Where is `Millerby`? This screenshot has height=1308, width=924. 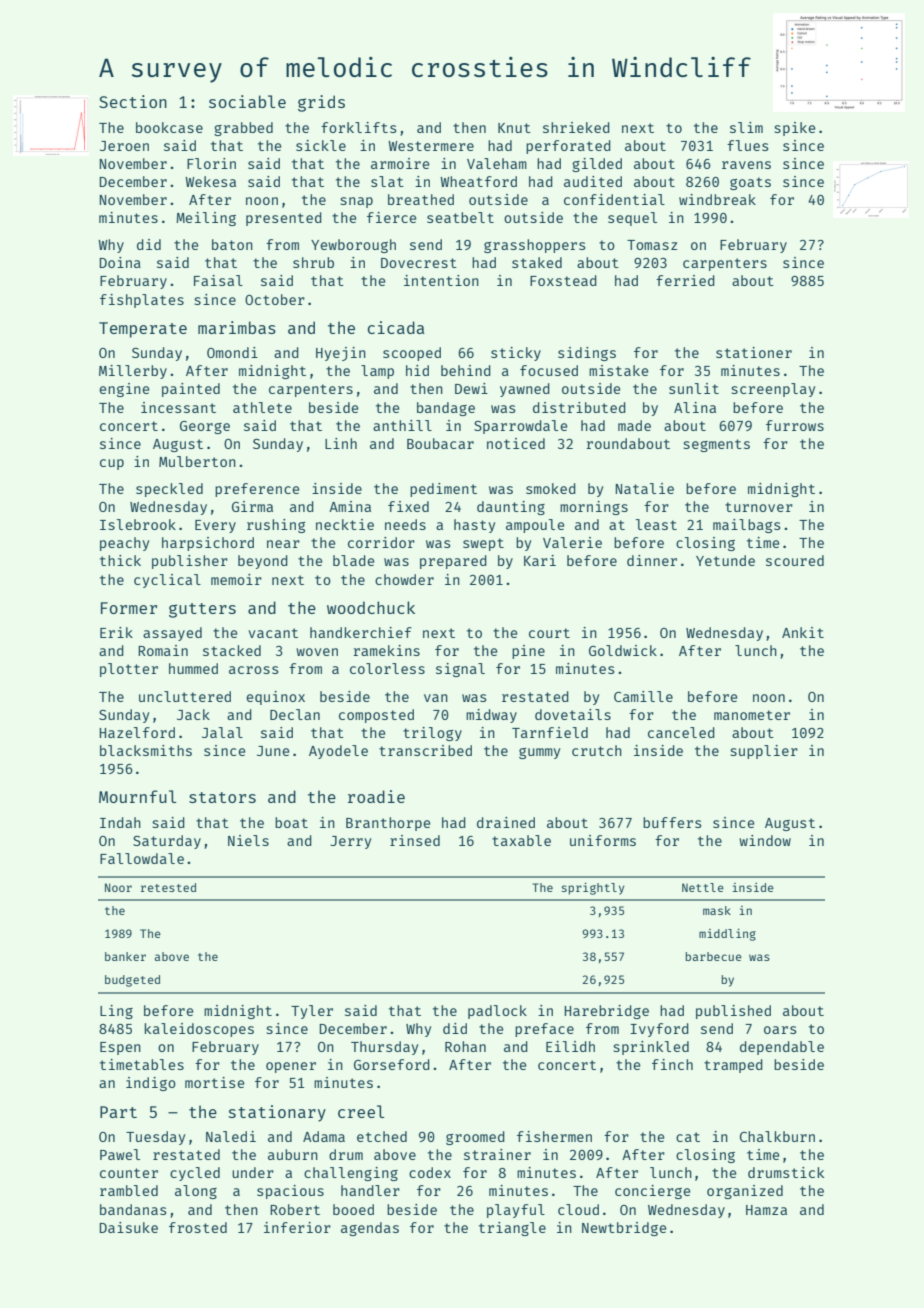 Millerby is located at coordinates (133, 372).
